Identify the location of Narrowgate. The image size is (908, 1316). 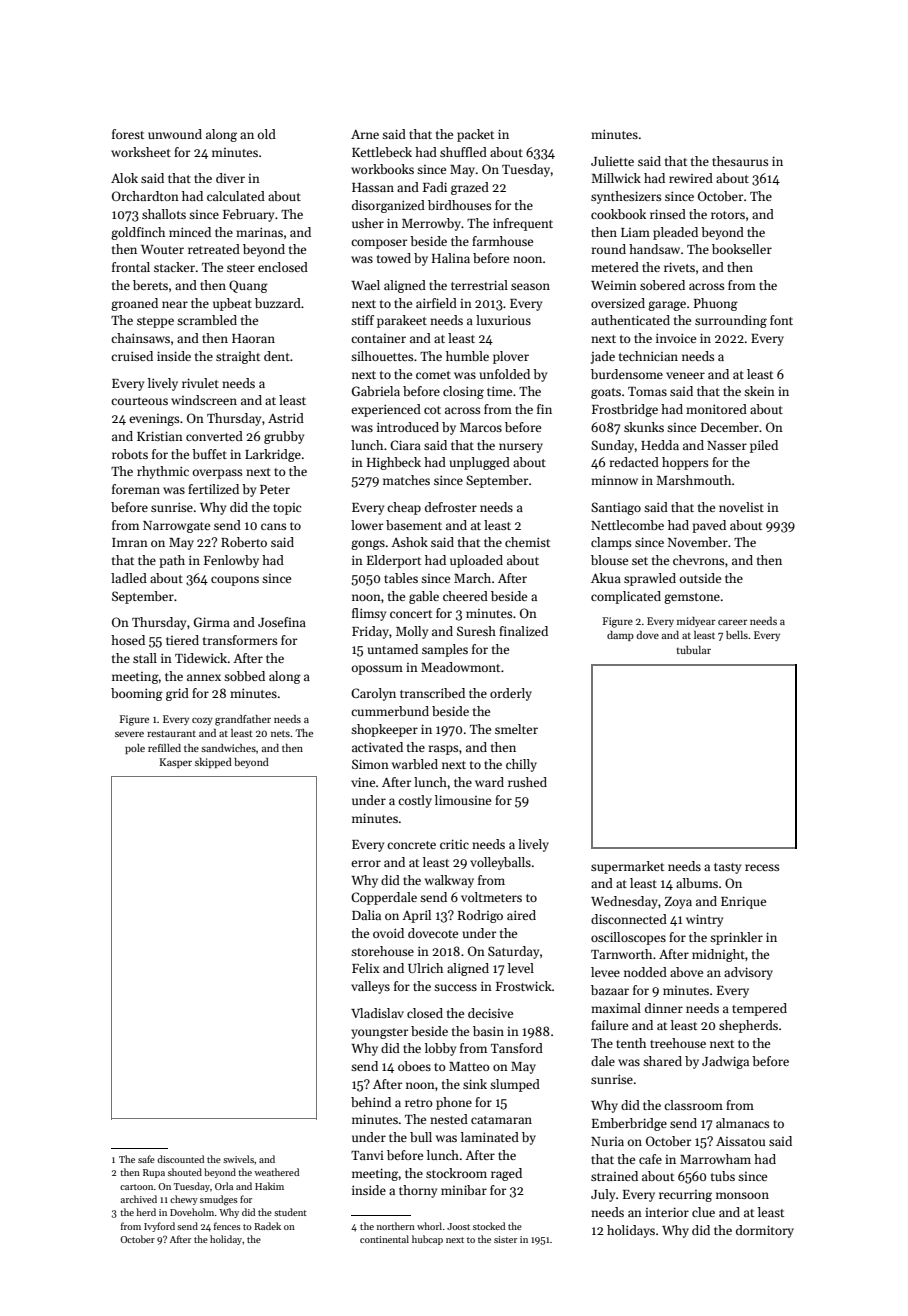
(176, 527).
